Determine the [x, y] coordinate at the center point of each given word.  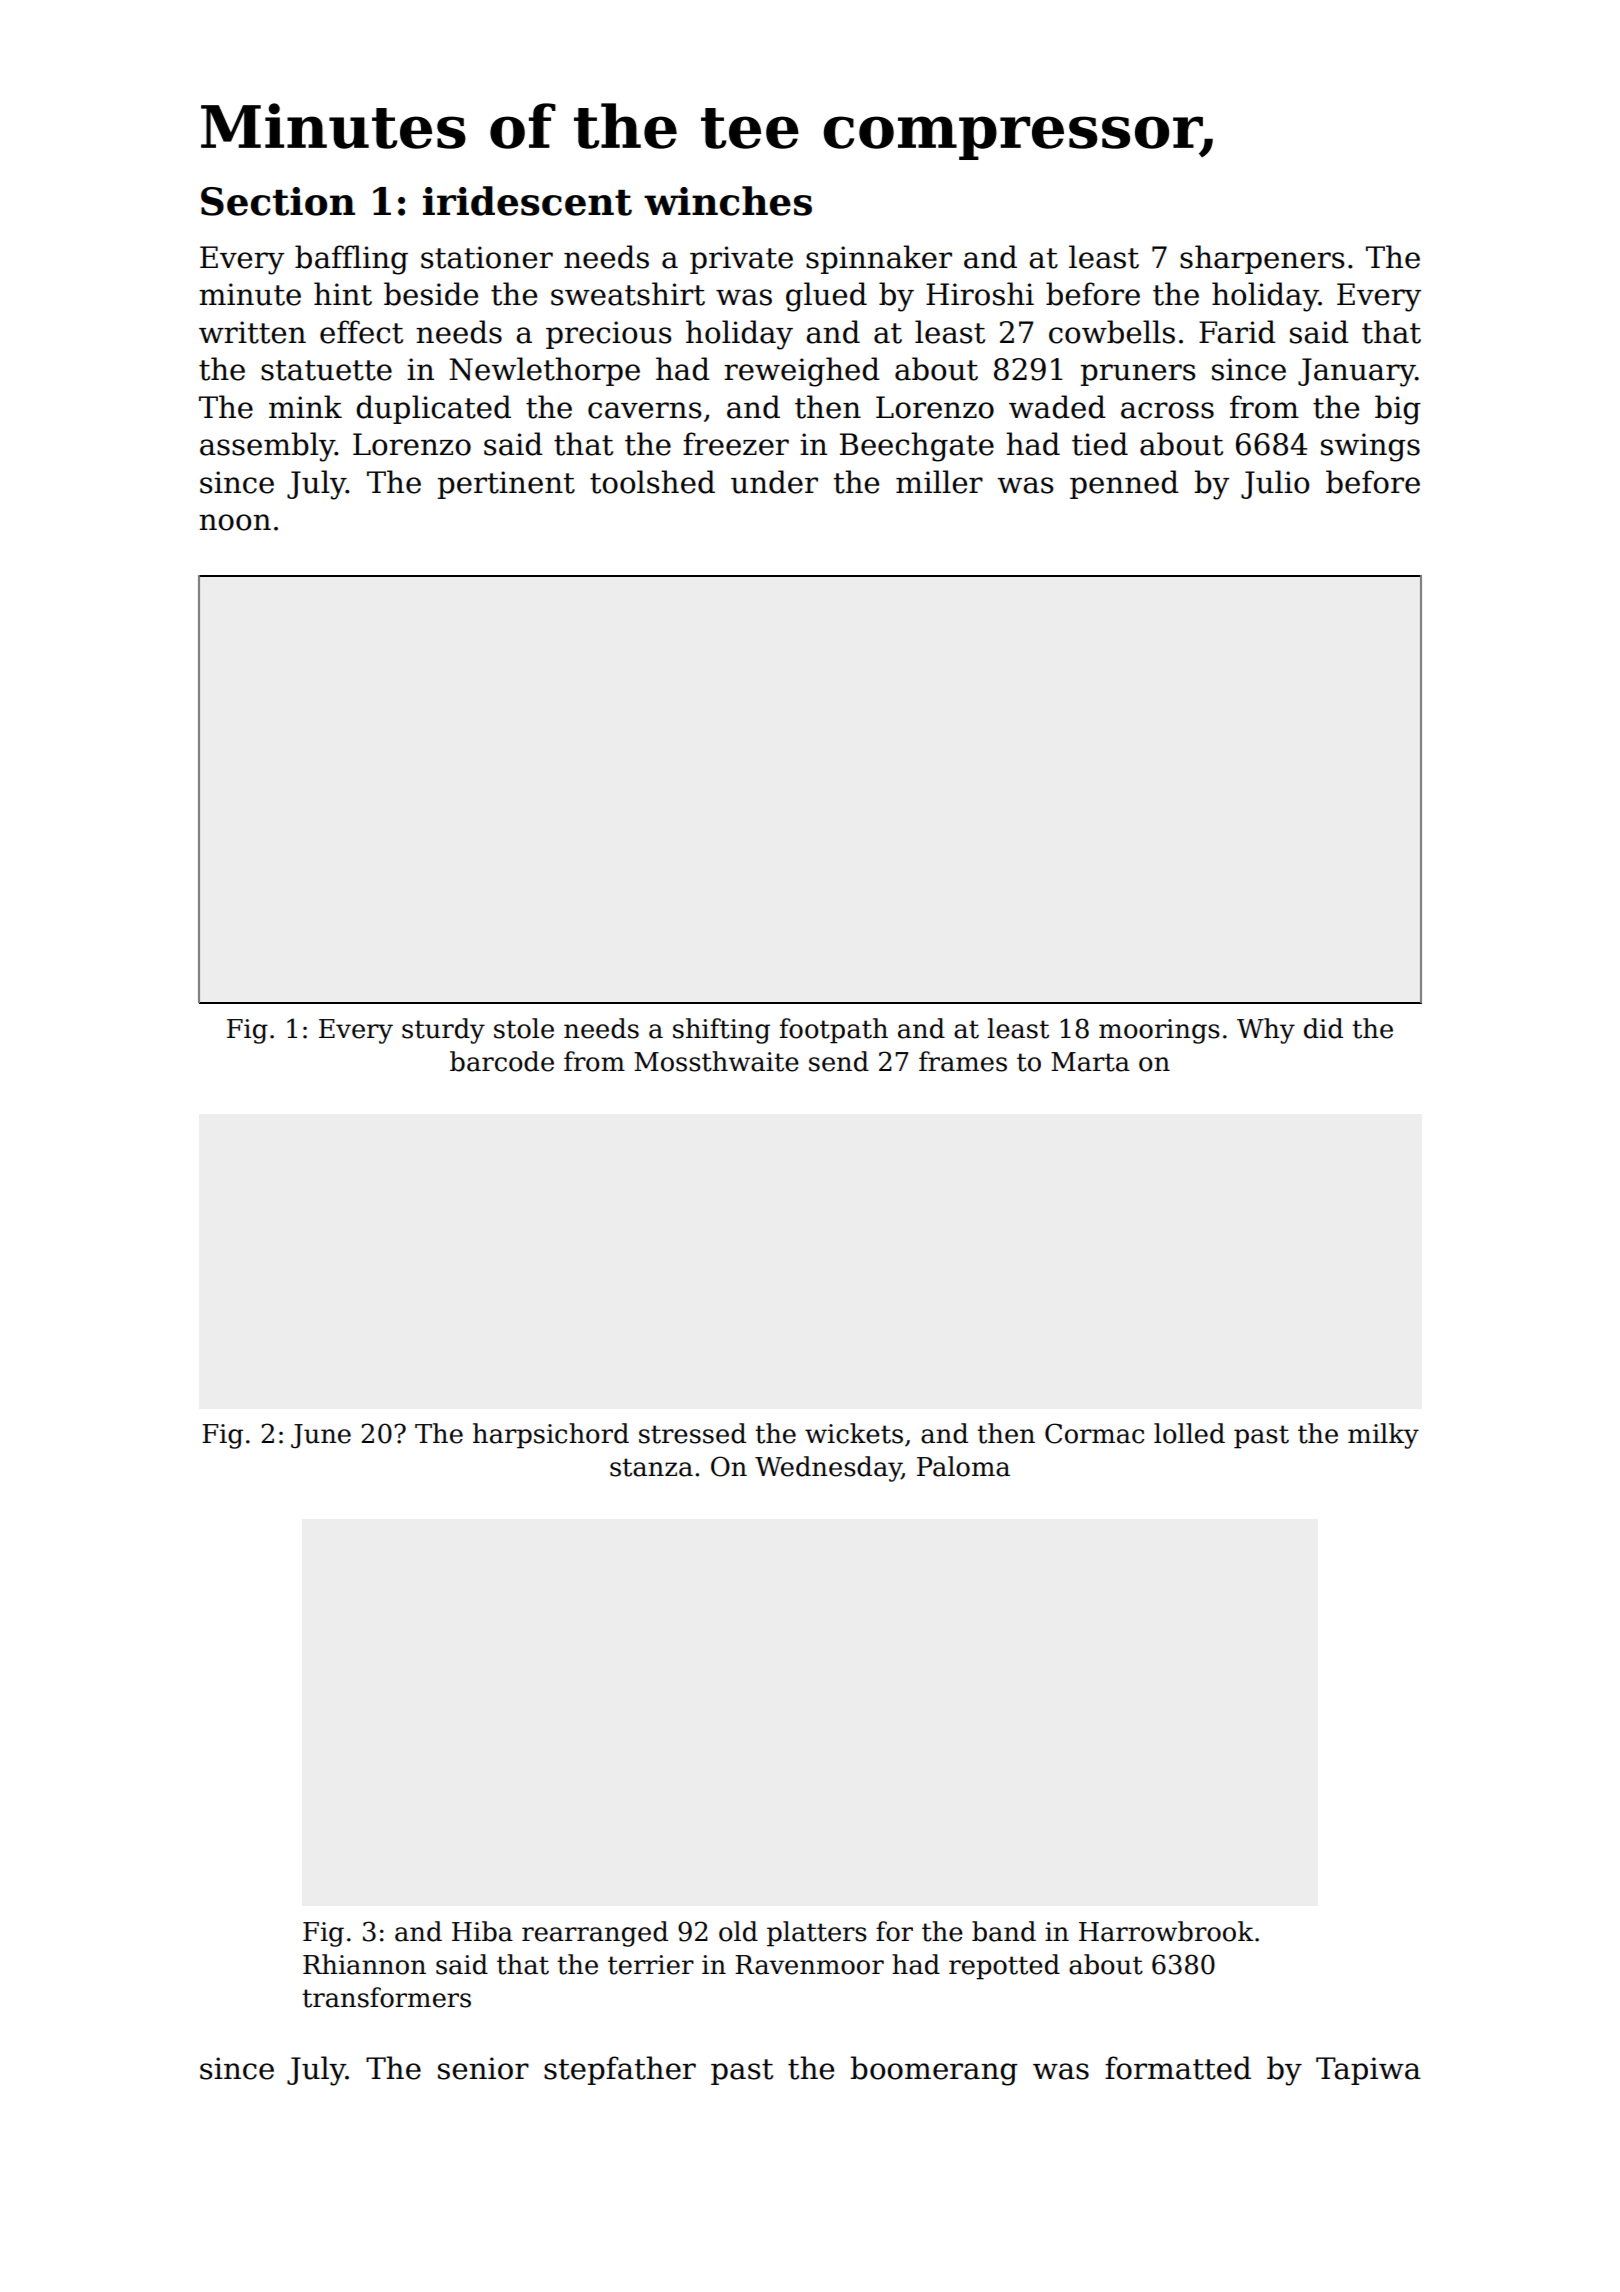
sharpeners [1262, 259]
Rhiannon [364, 1964]
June [321, 1436]
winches [728, 201]
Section [278, 201]
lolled [1189, 1433]
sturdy [443, 1031]
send [839, 1061]
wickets [854, 1433]
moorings [1159, 1031]
